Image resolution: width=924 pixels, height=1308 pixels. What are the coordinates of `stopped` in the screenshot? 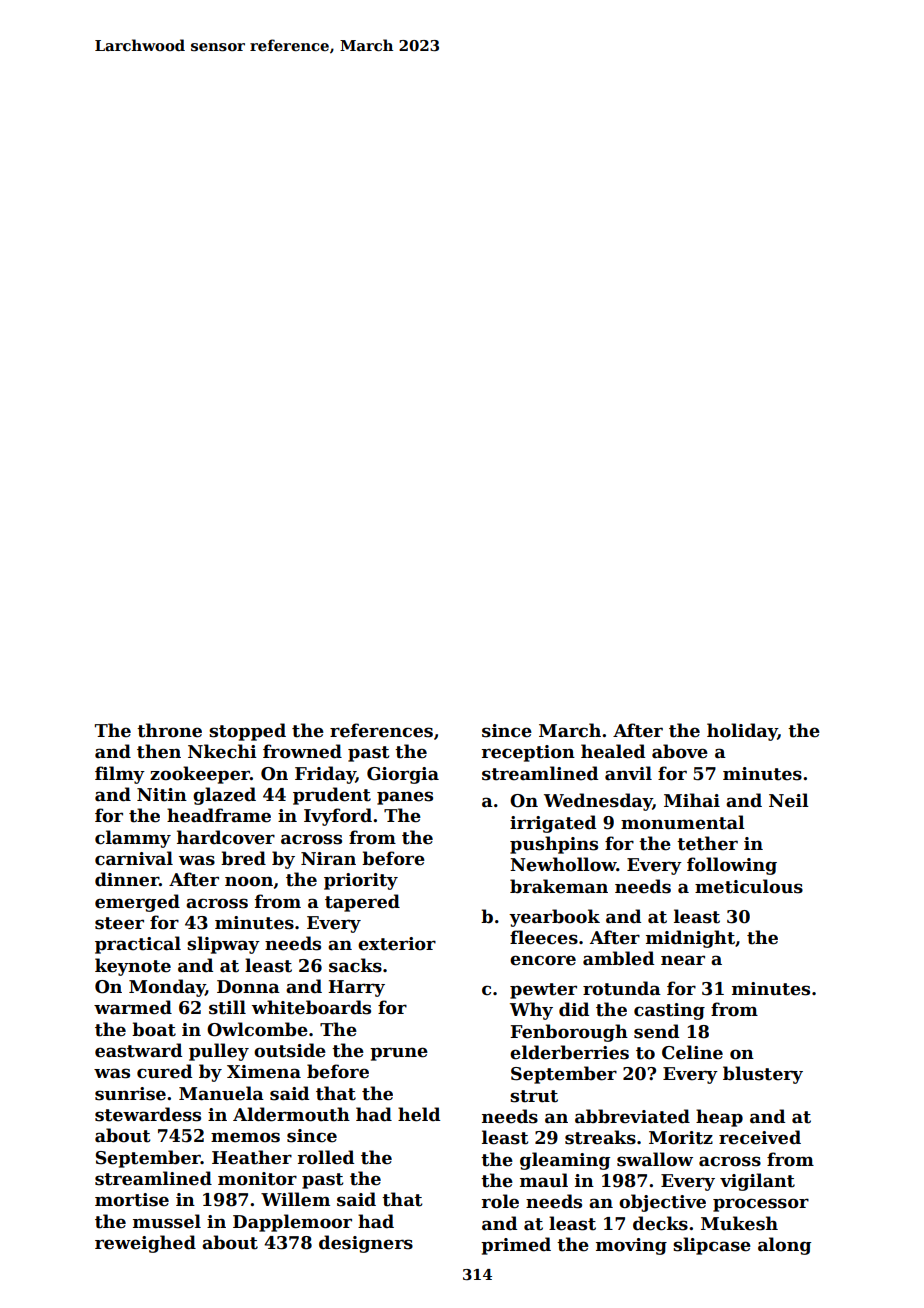 It's located at (247, 732).
